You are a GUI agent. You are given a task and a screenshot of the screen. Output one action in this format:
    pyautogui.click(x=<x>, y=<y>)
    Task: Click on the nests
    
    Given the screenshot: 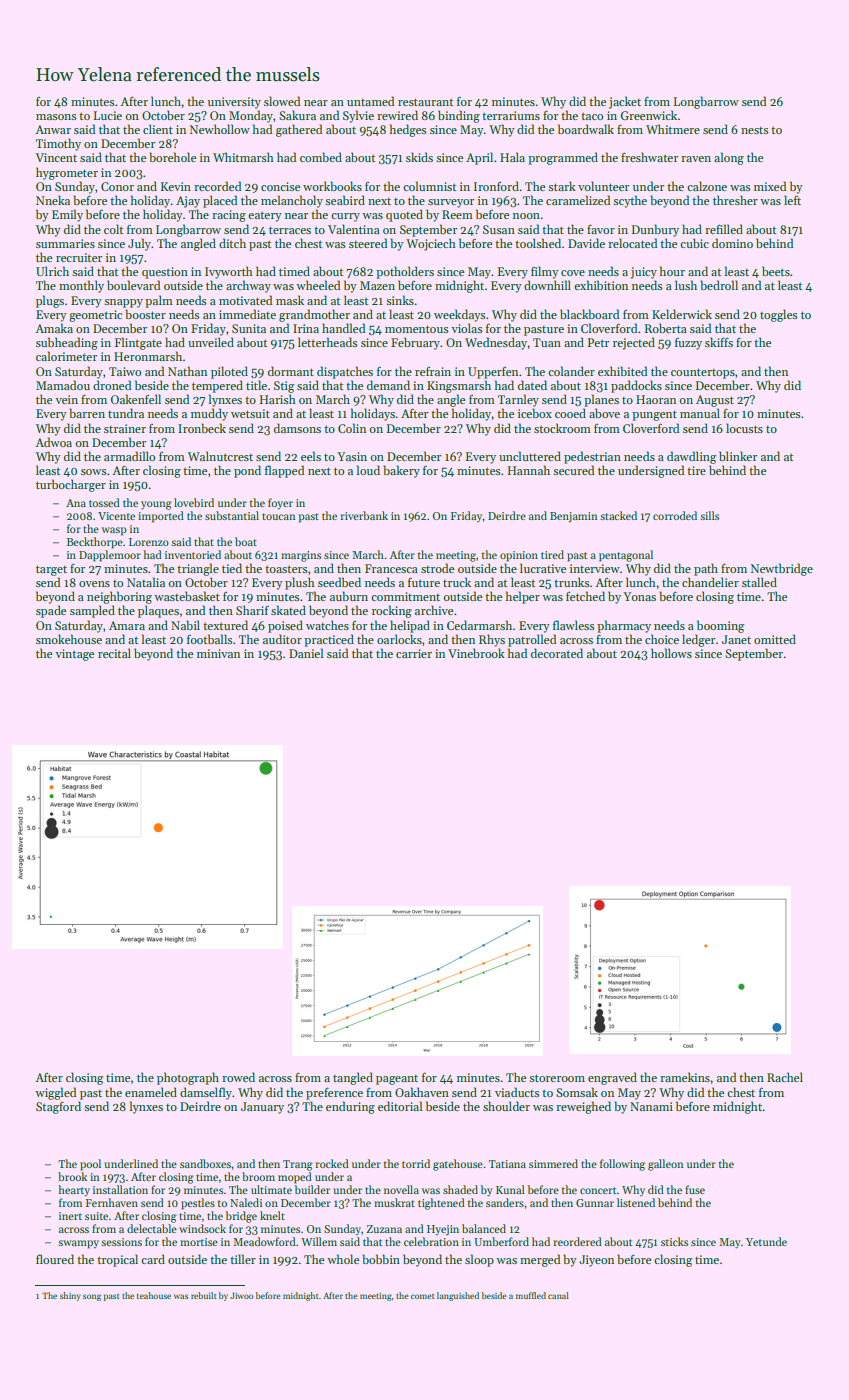 What is the action you would take?
    pyautogui.click(x=755, y=130)
